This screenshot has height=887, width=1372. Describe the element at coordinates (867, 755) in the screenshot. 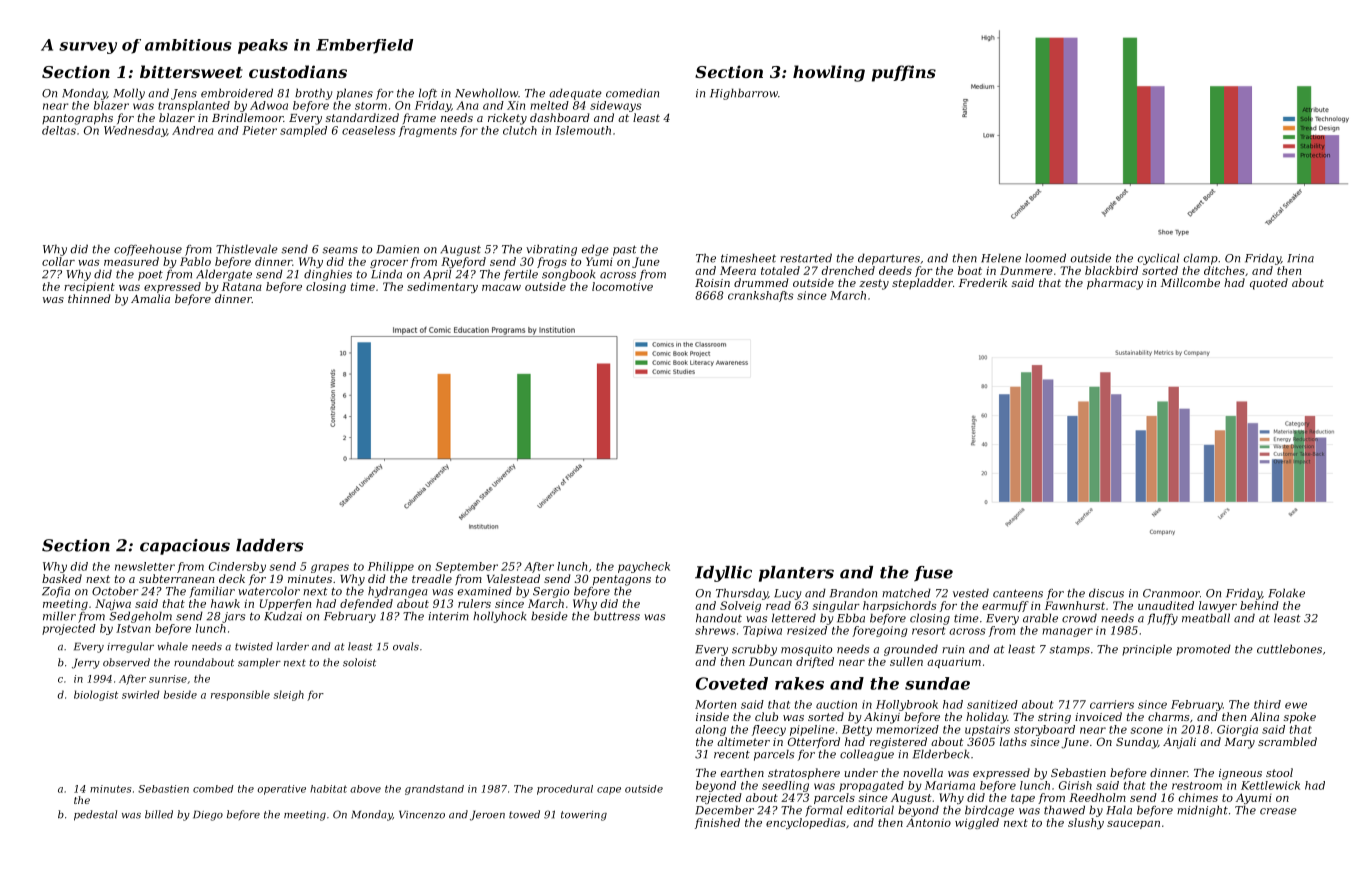

I see `colleague` at that location.
